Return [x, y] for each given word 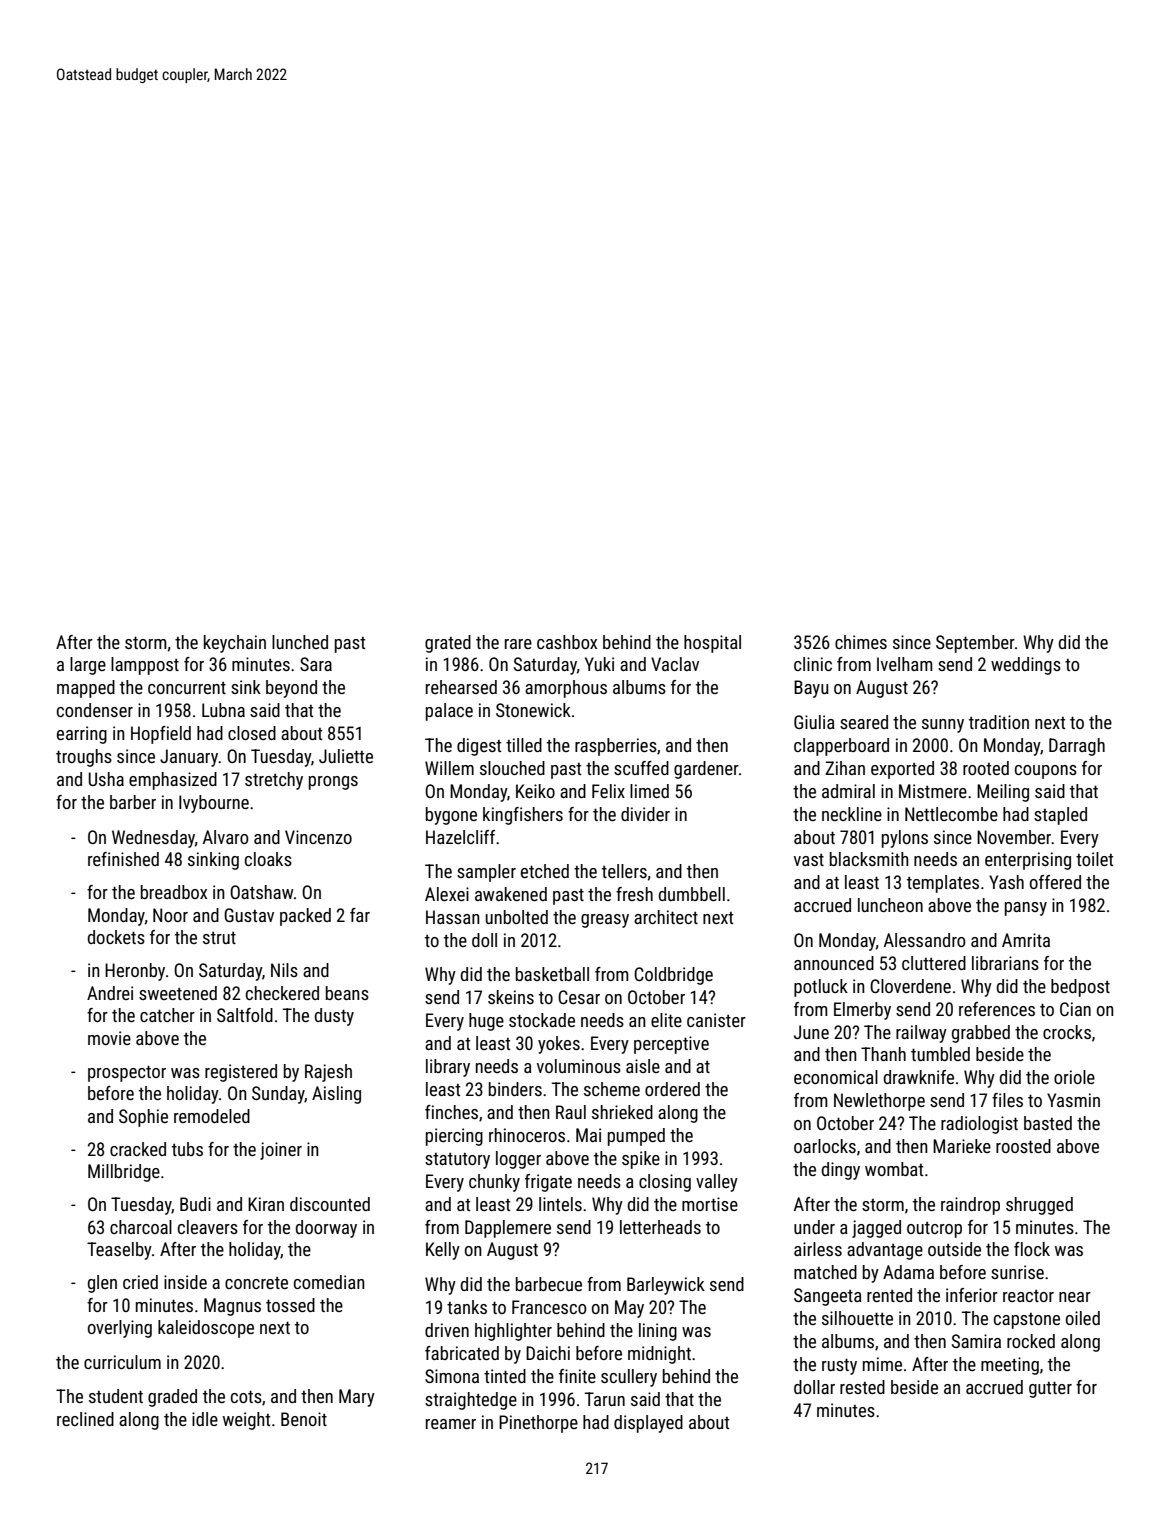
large [88, 666]
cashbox [567, 642]
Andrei [110, 993]
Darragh [1077, 747]
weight [246, 1421]
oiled [1083, 1318]
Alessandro [925, 940]
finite [577, 1376]
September [975, 644]
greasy [605, 921]
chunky [494, 1183]
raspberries [616, 747]
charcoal [141, 1227]
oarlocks [825, 1146]
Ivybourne [214, 804]
